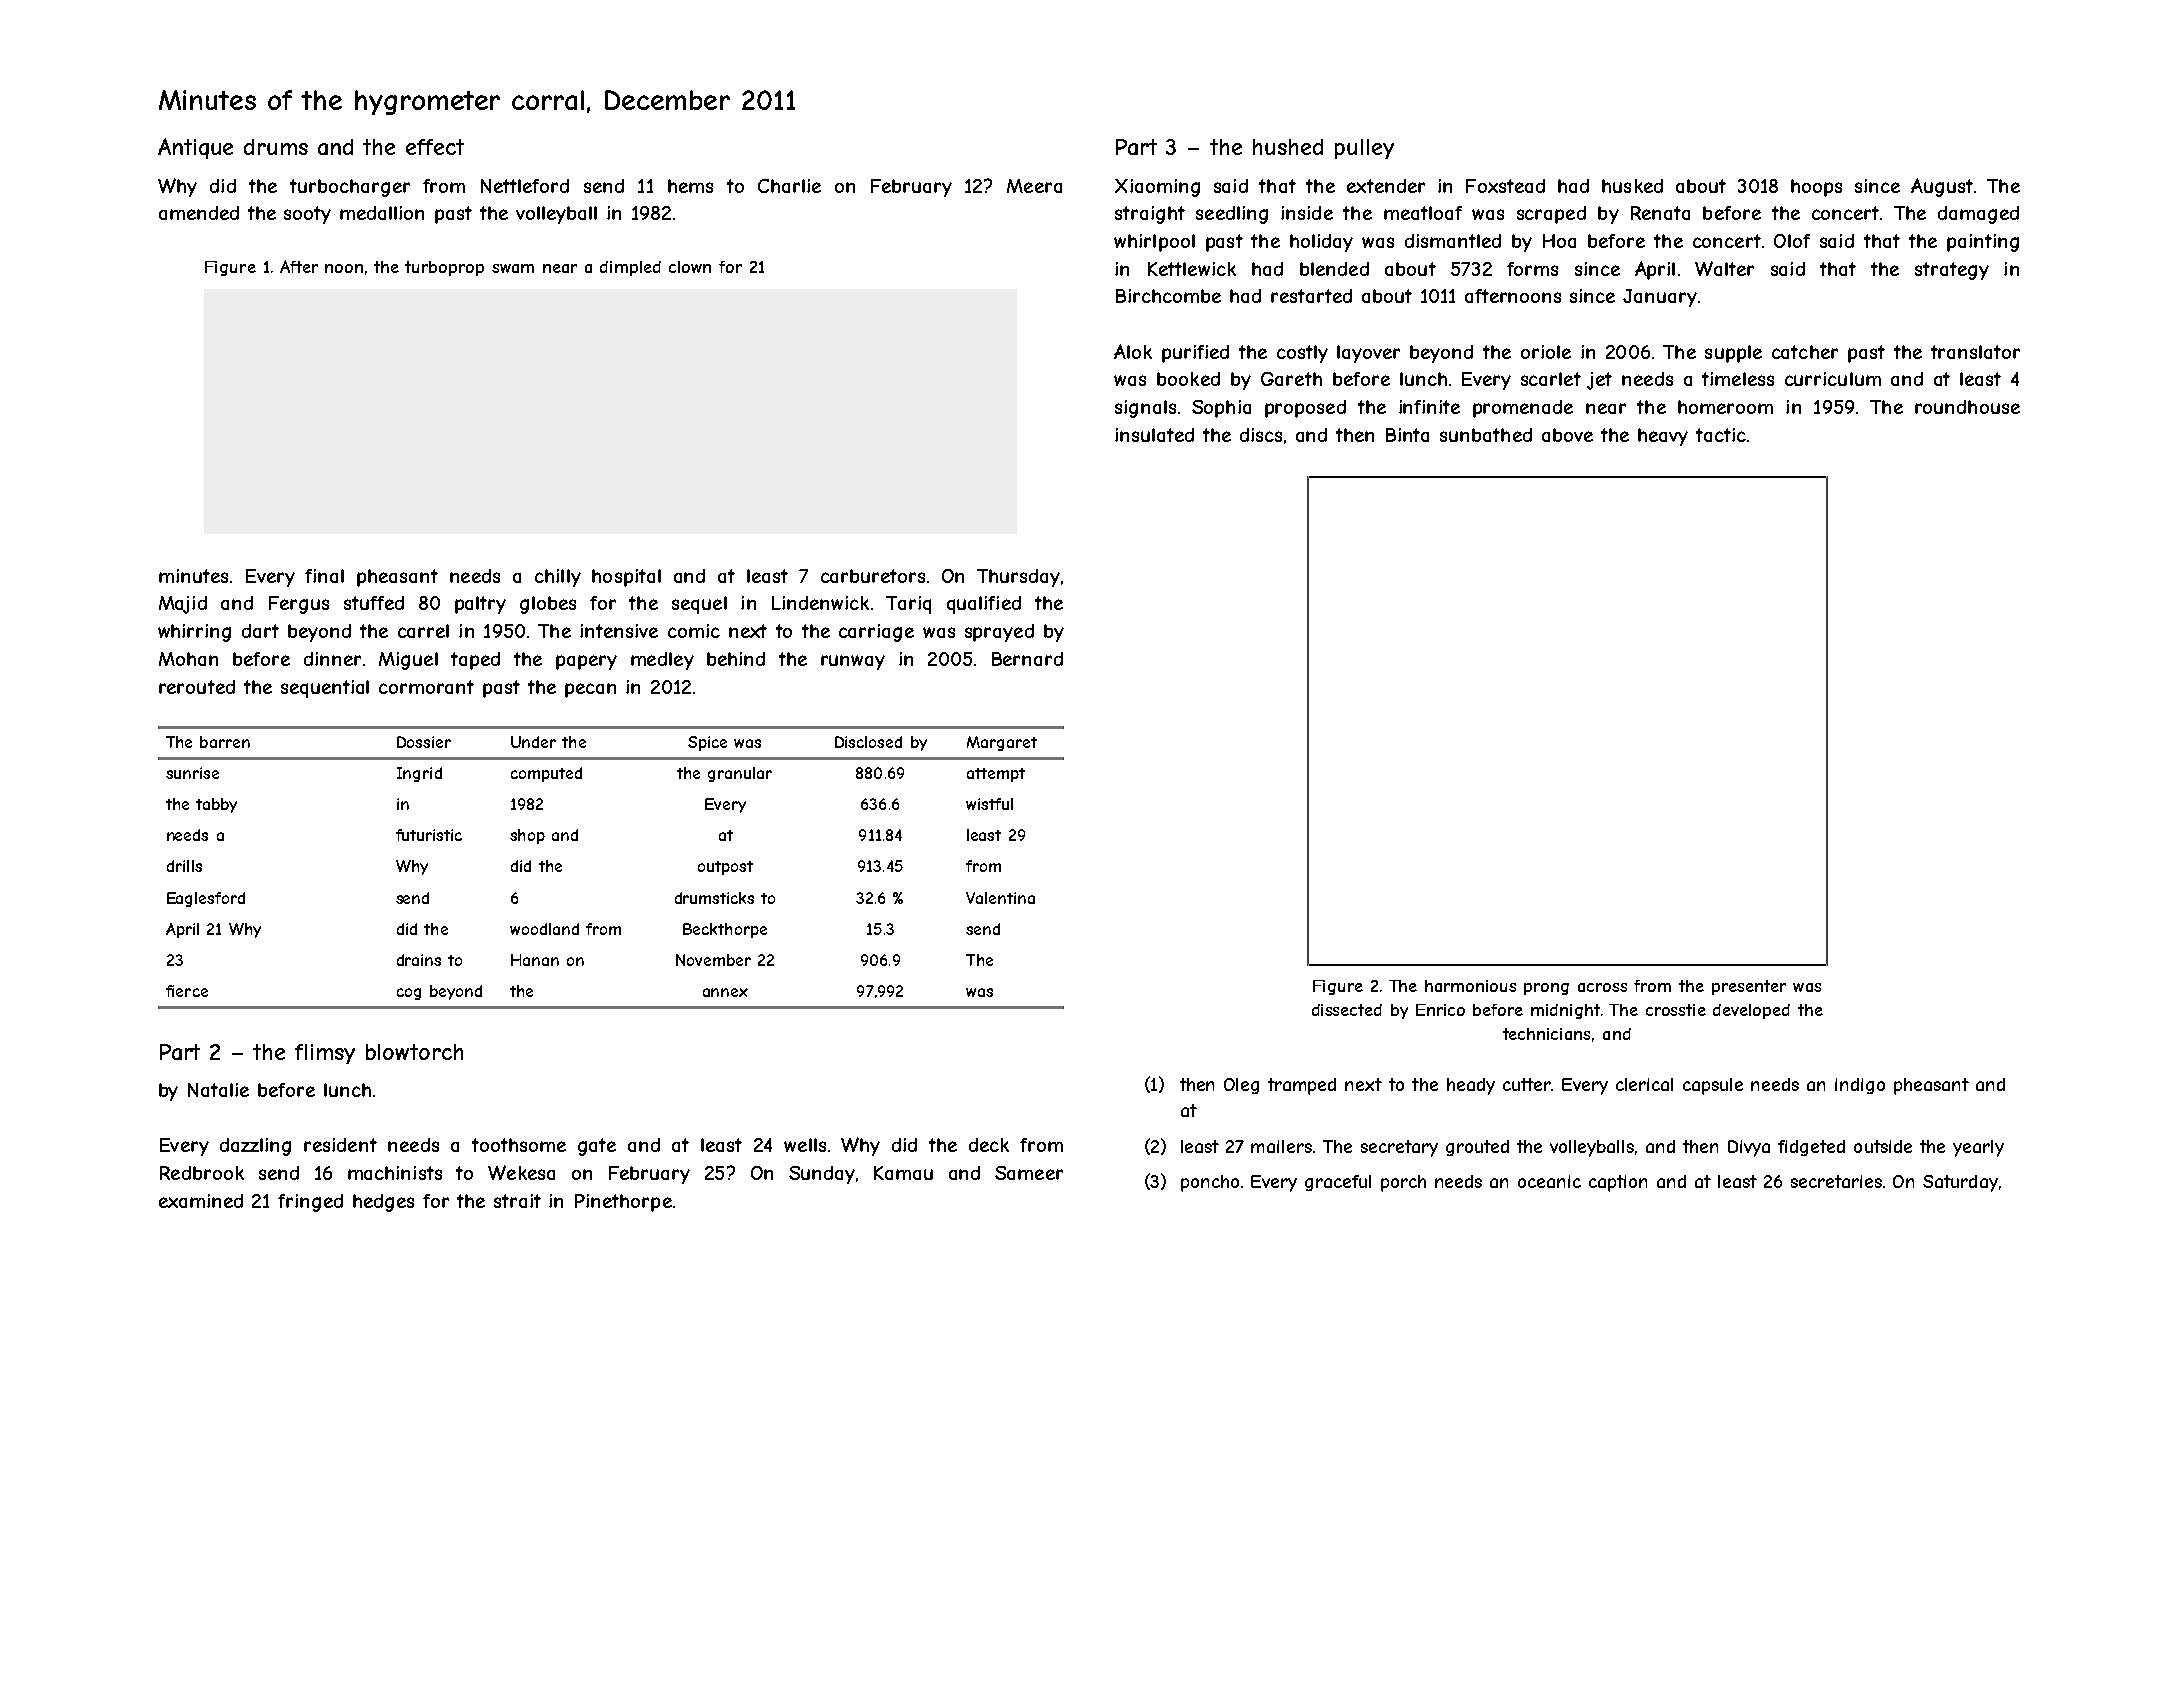 The width and height of the screenshot is (2178, 1683). What do you see at coordinates (996, 775) in the screenshot?
I see `attempt` at bounding box center [996, 775].
